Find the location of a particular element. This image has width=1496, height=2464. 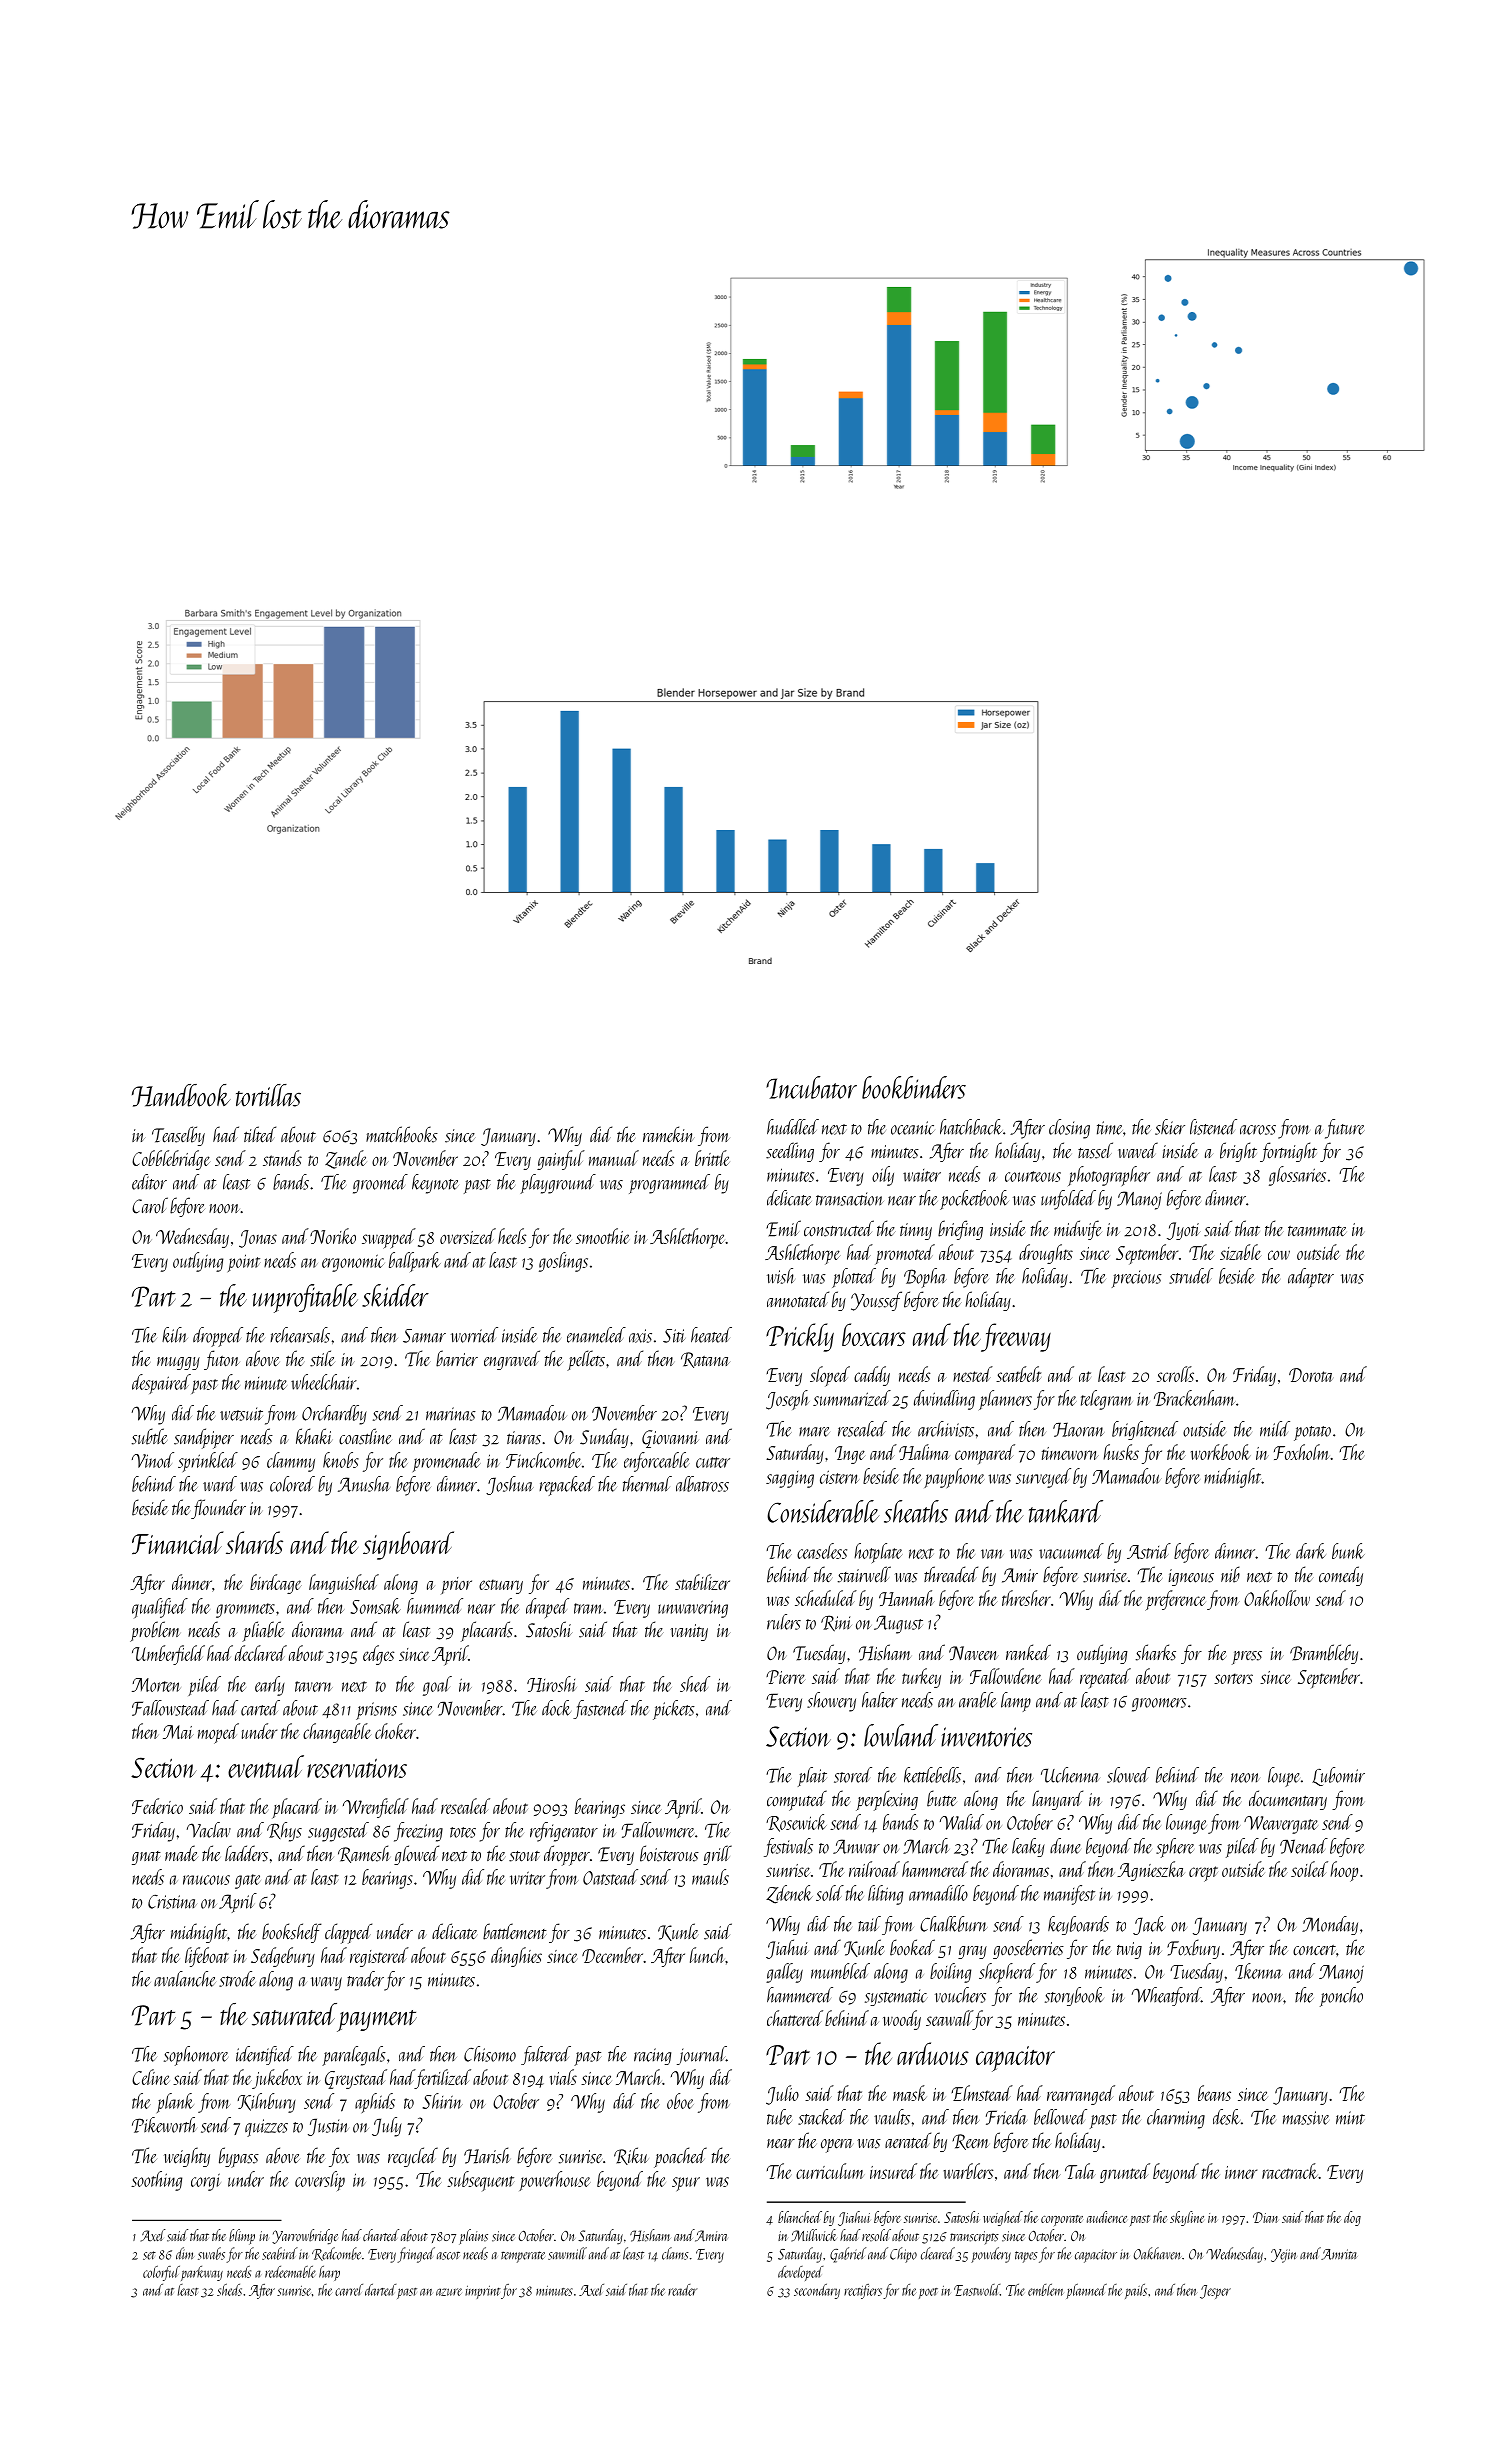

listened is located at coordinates (1213, 1127).
